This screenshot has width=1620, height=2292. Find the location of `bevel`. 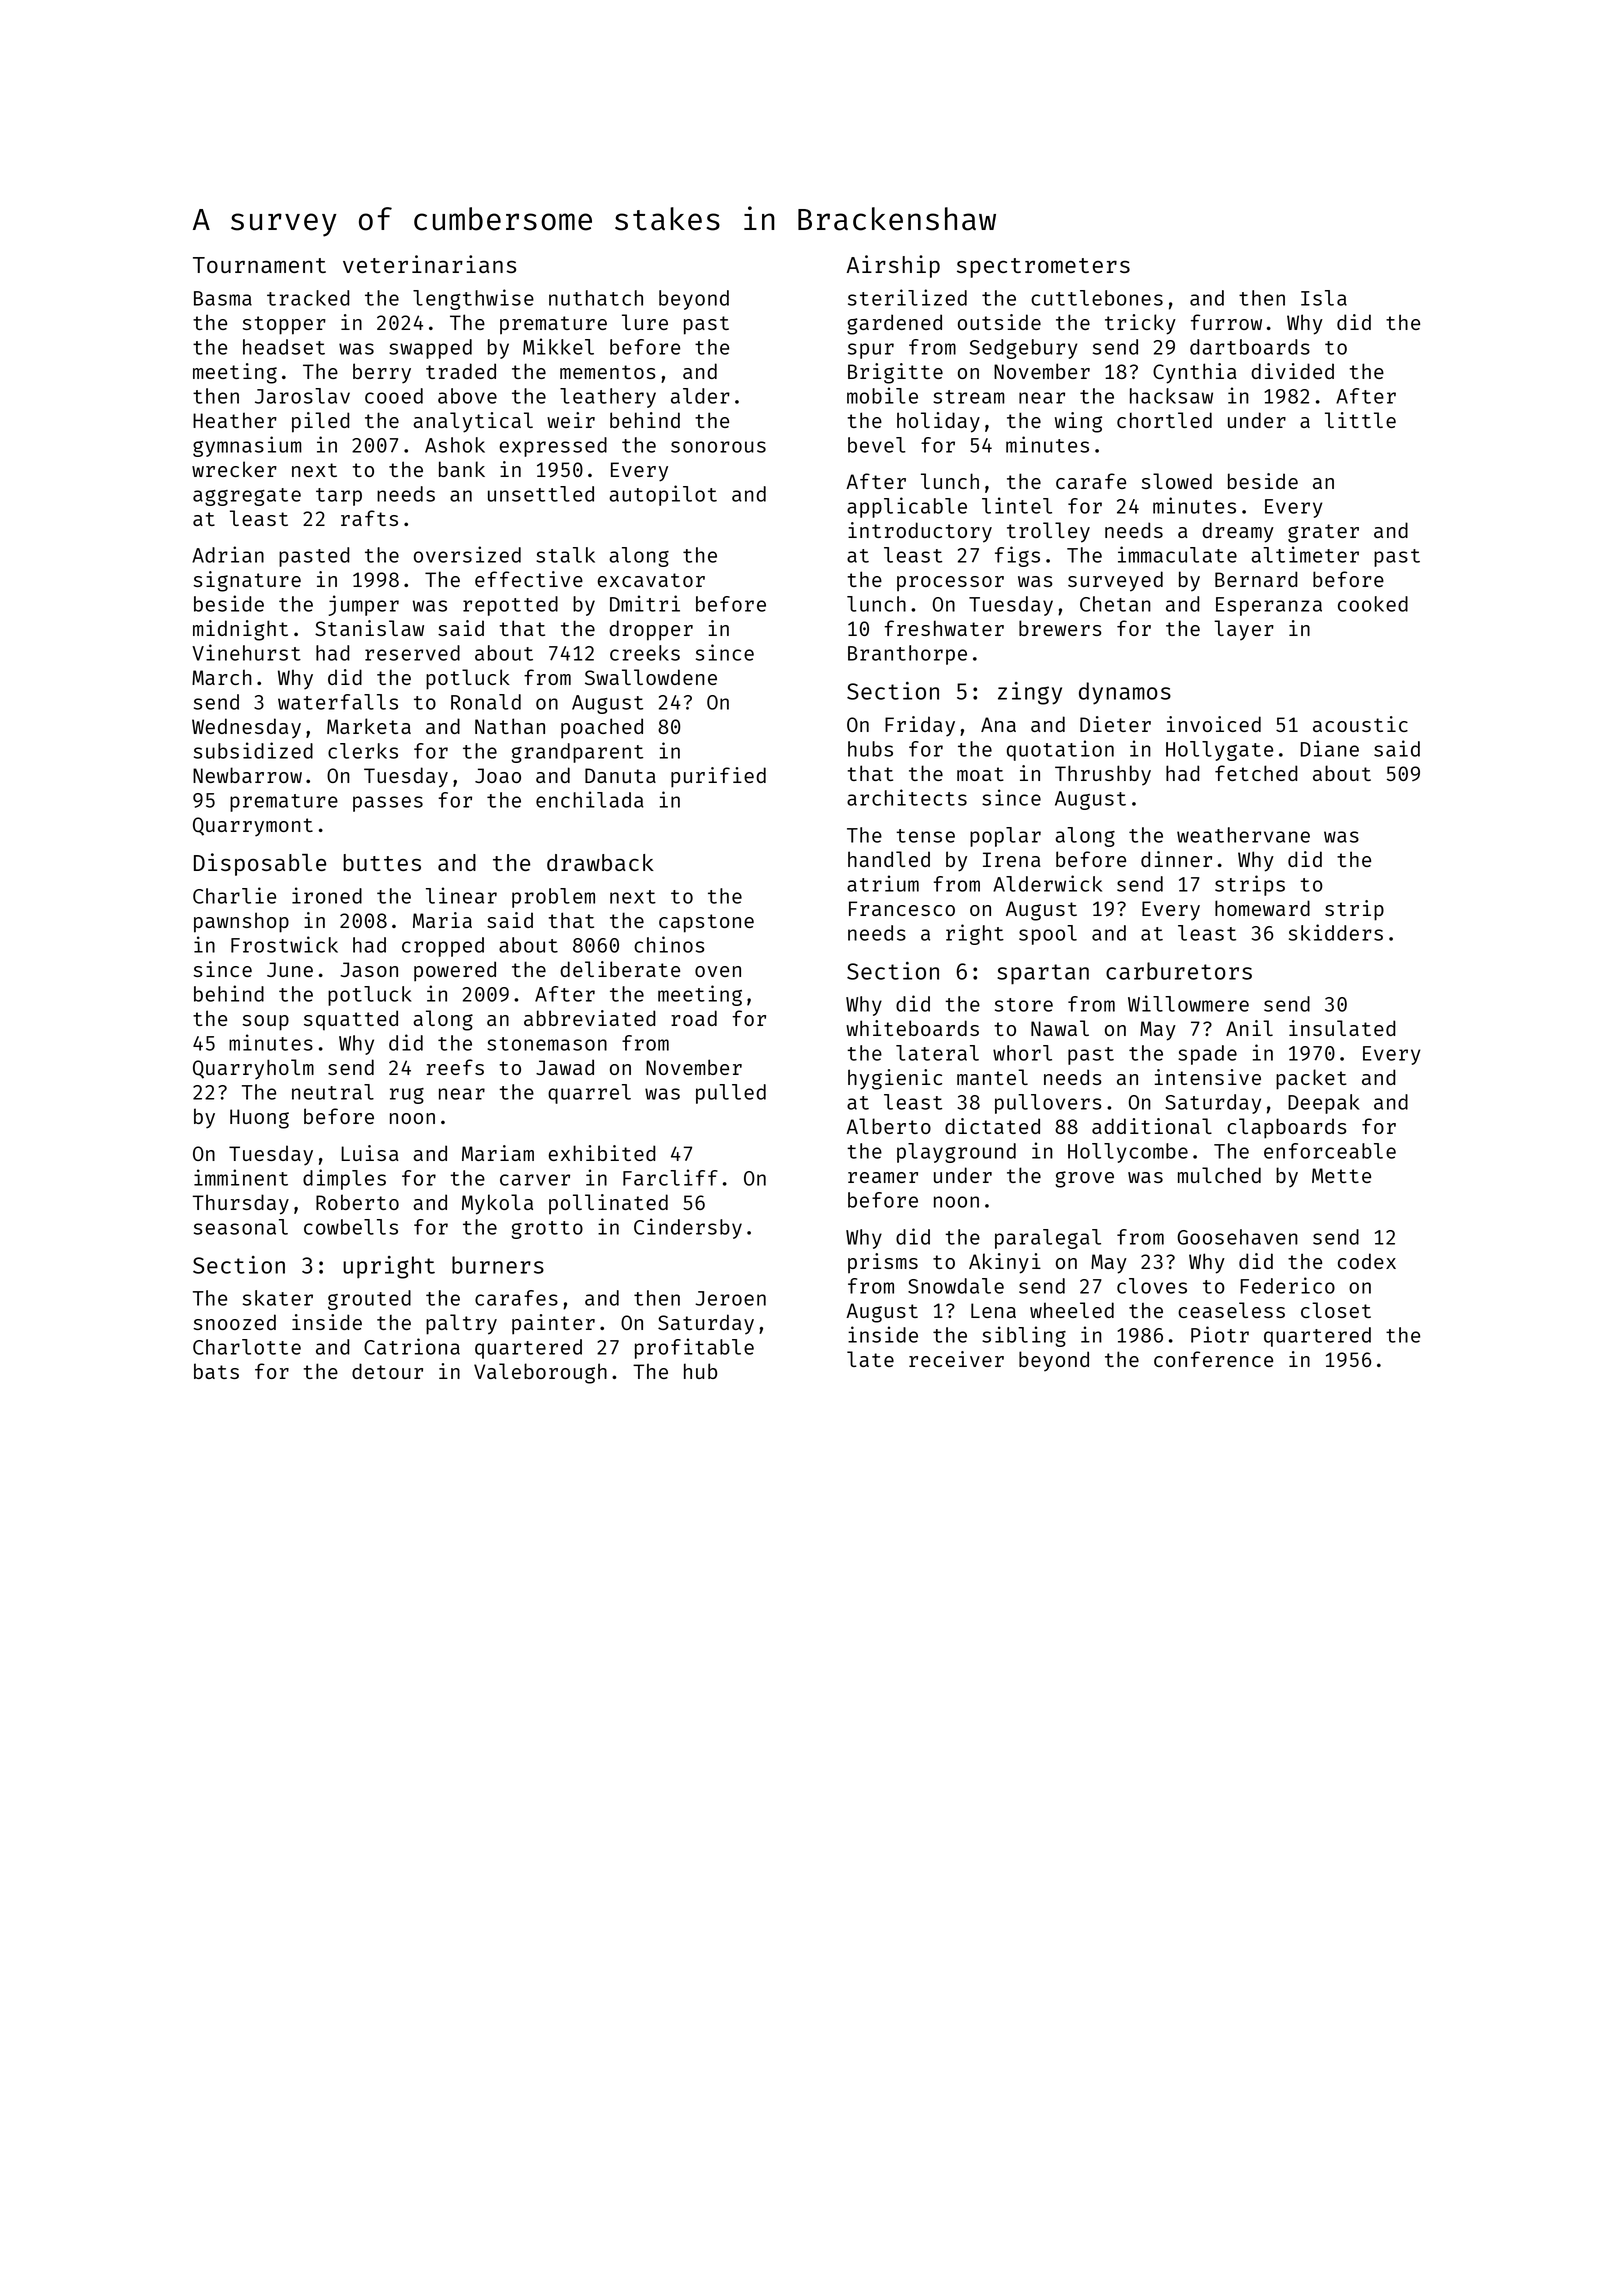

bevel is located at coordinates (877, 445).
